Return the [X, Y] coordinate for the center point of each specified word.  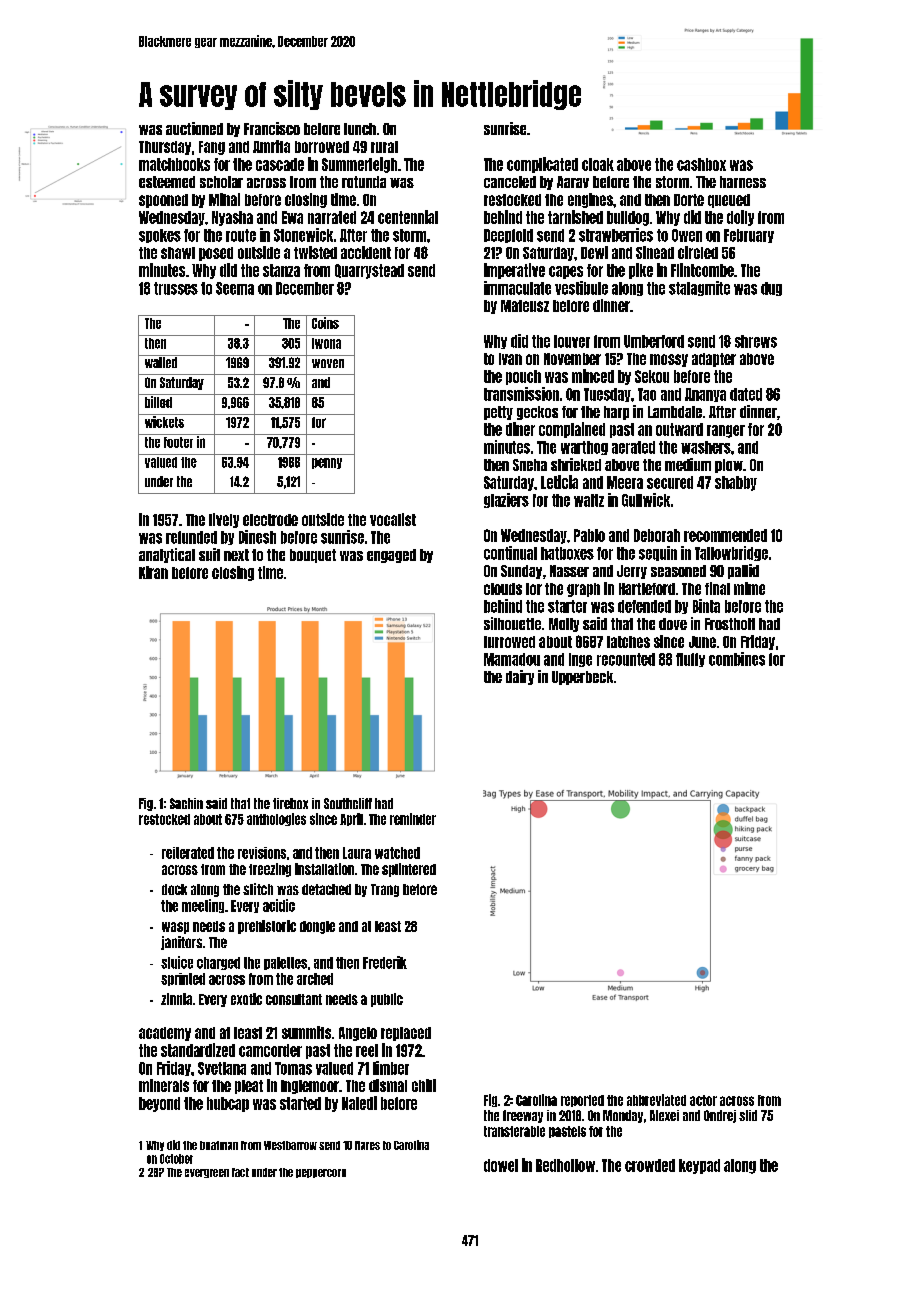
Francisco [272, 128]
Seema [235, 288]
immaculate [517, 288]
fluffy [690, 660]
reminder [413, 819]
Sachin [186, 803]
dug [771, 289]
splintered [409, 870]
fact [240, 1172]
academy [165, 1034]
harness [743, 182]
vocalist [393, 519]
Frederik [385, 962]
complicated [542, 165]
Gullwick [646, 500]
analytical [167, 555]
